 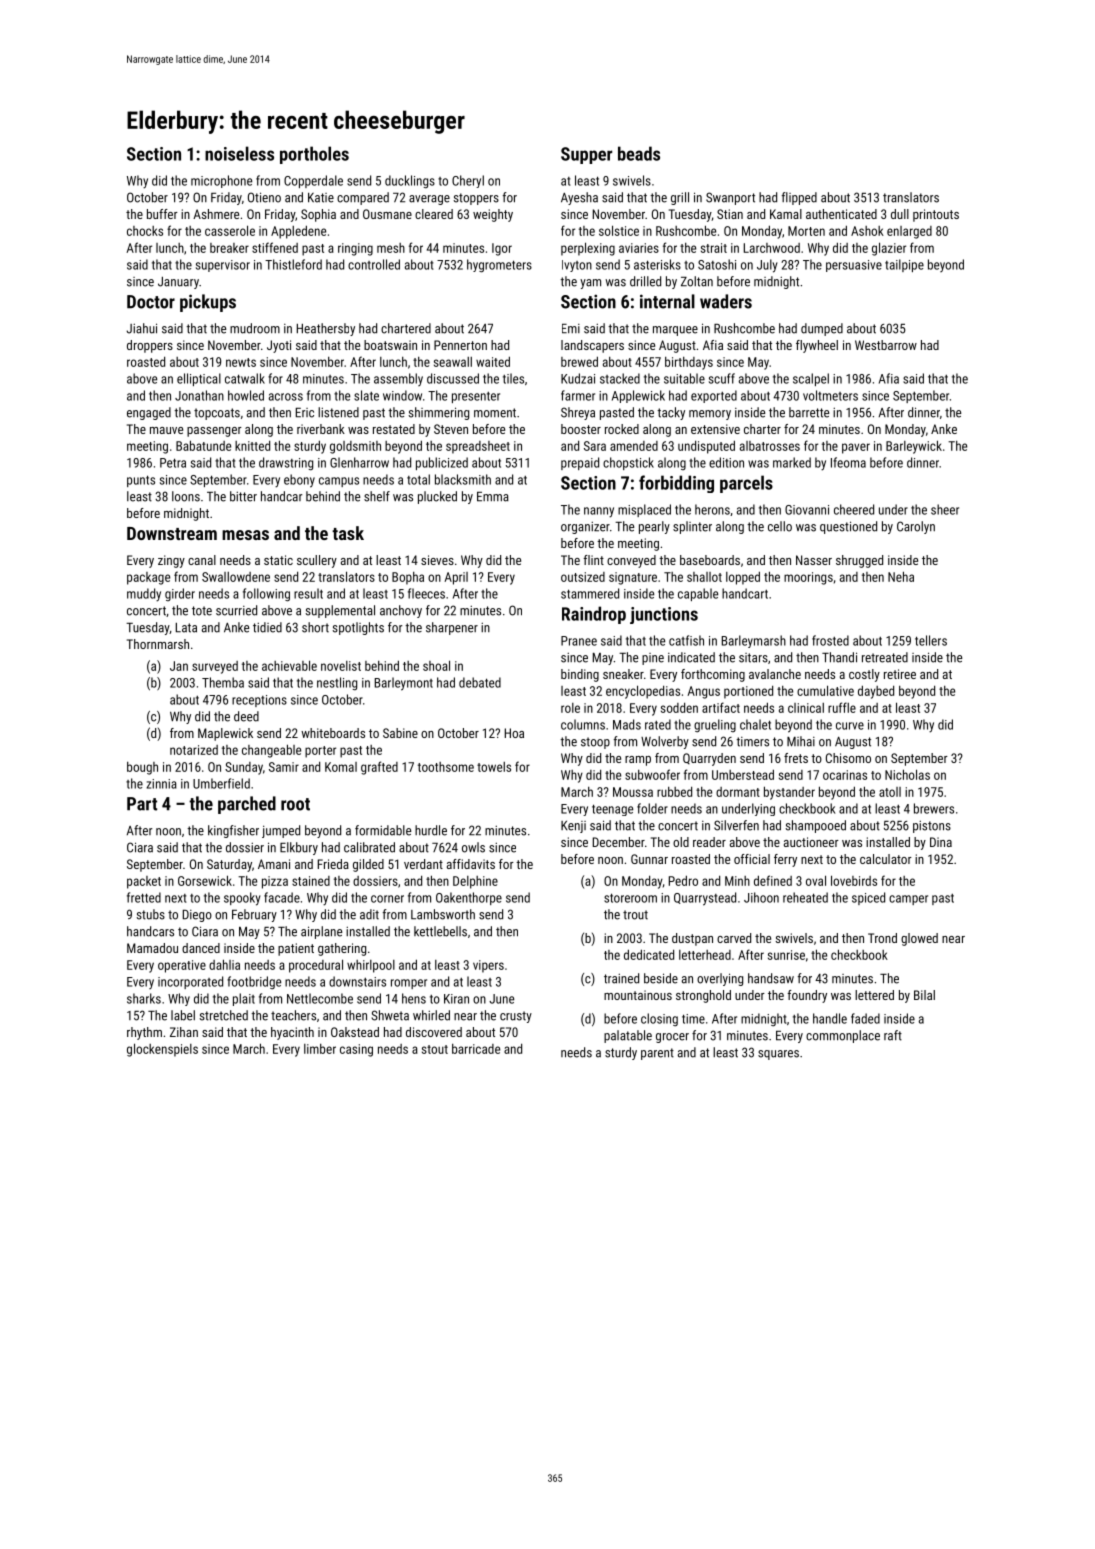 What do you see at coordinates (162, 1050) in the page?
I see `glockenspiels` at bounding box center [162, 1050].
